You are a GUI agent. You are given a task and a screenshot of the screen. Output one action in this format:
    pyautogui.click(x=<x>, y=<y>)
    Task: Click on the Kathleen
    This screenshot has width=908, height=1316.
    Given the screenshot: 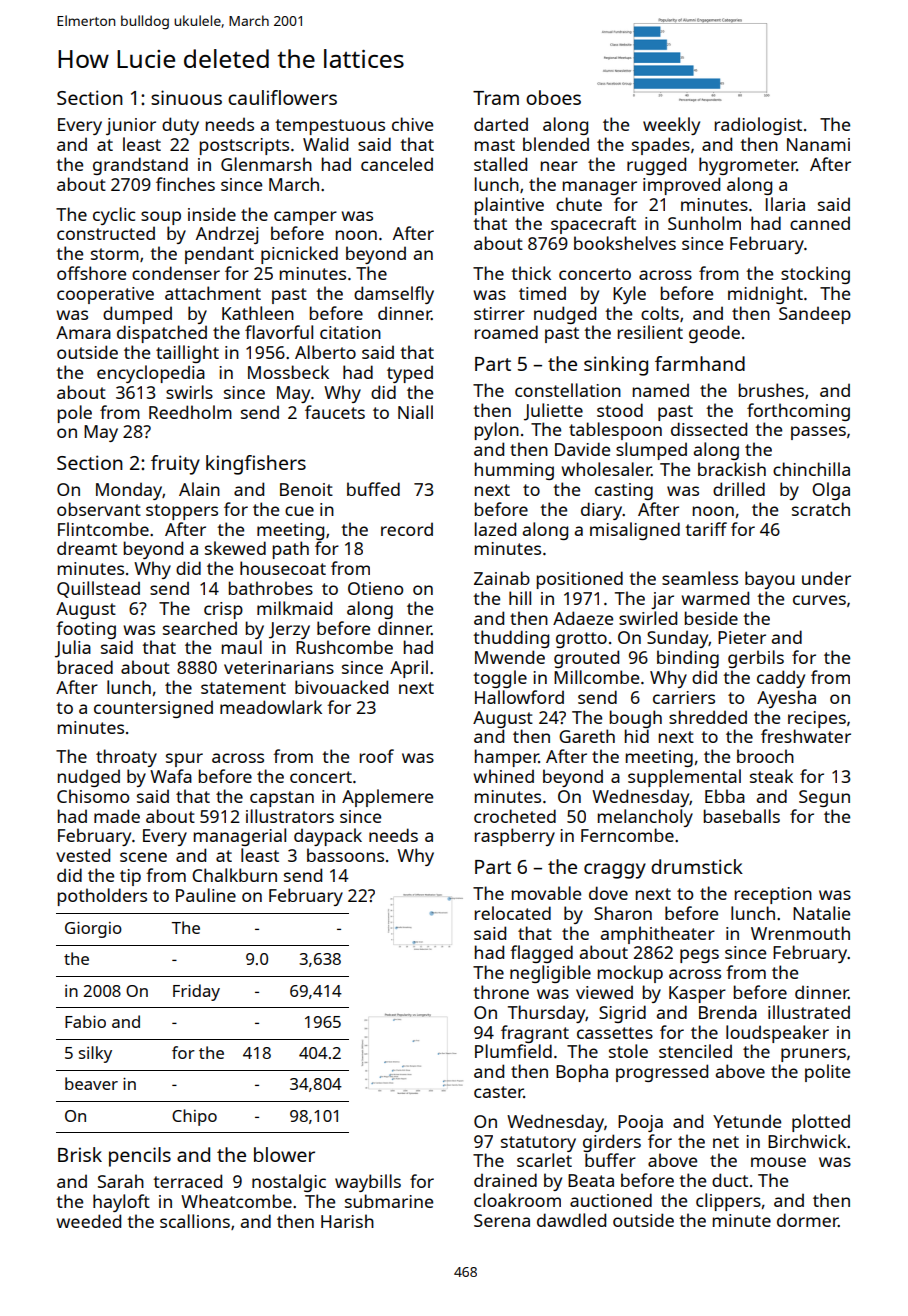 What is the action you would take?
    pyautogui.click(x=258, y=313)
